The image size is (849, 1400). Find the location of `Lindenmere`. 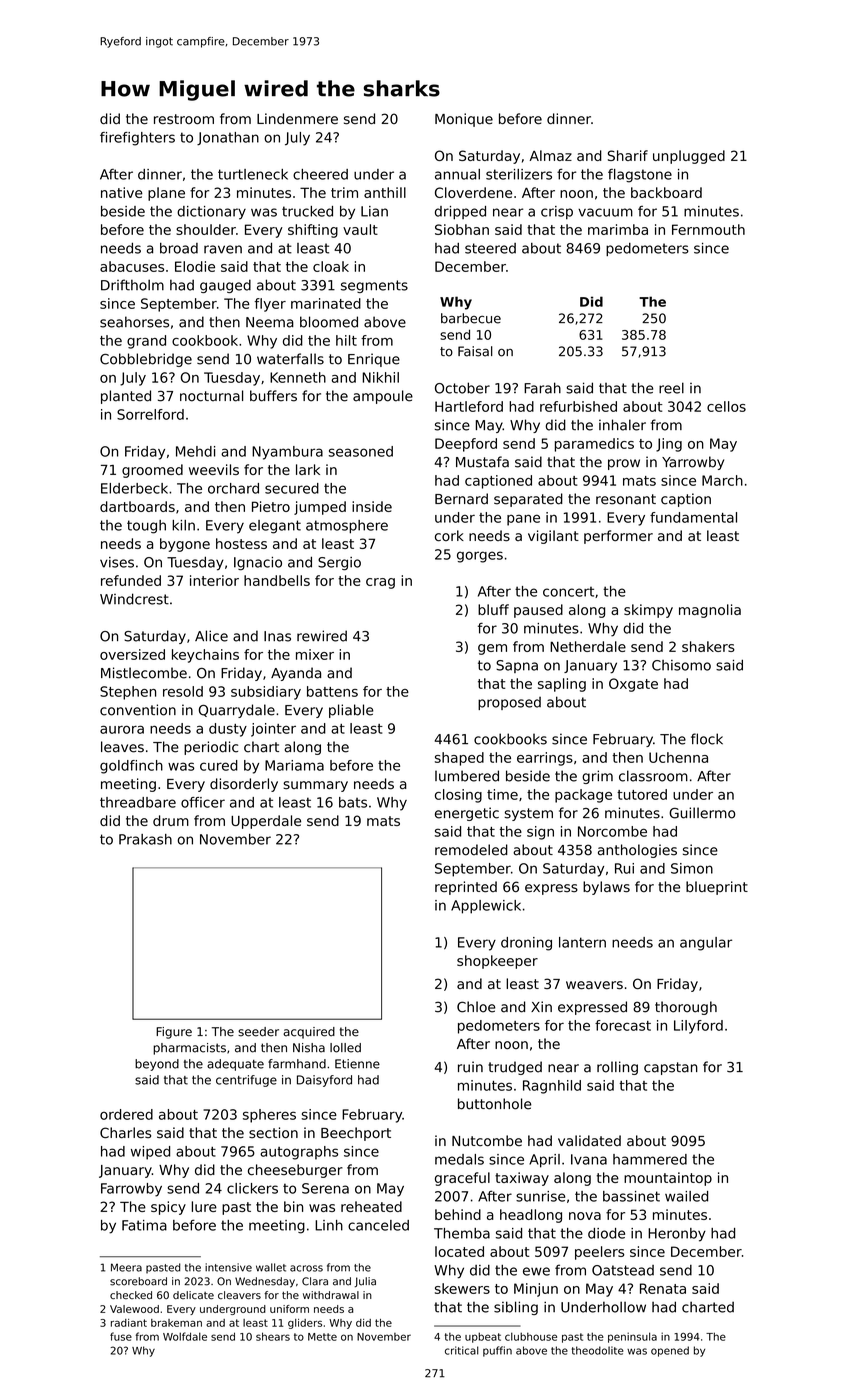

Lindenmere is located at coordinates (297, 118).
